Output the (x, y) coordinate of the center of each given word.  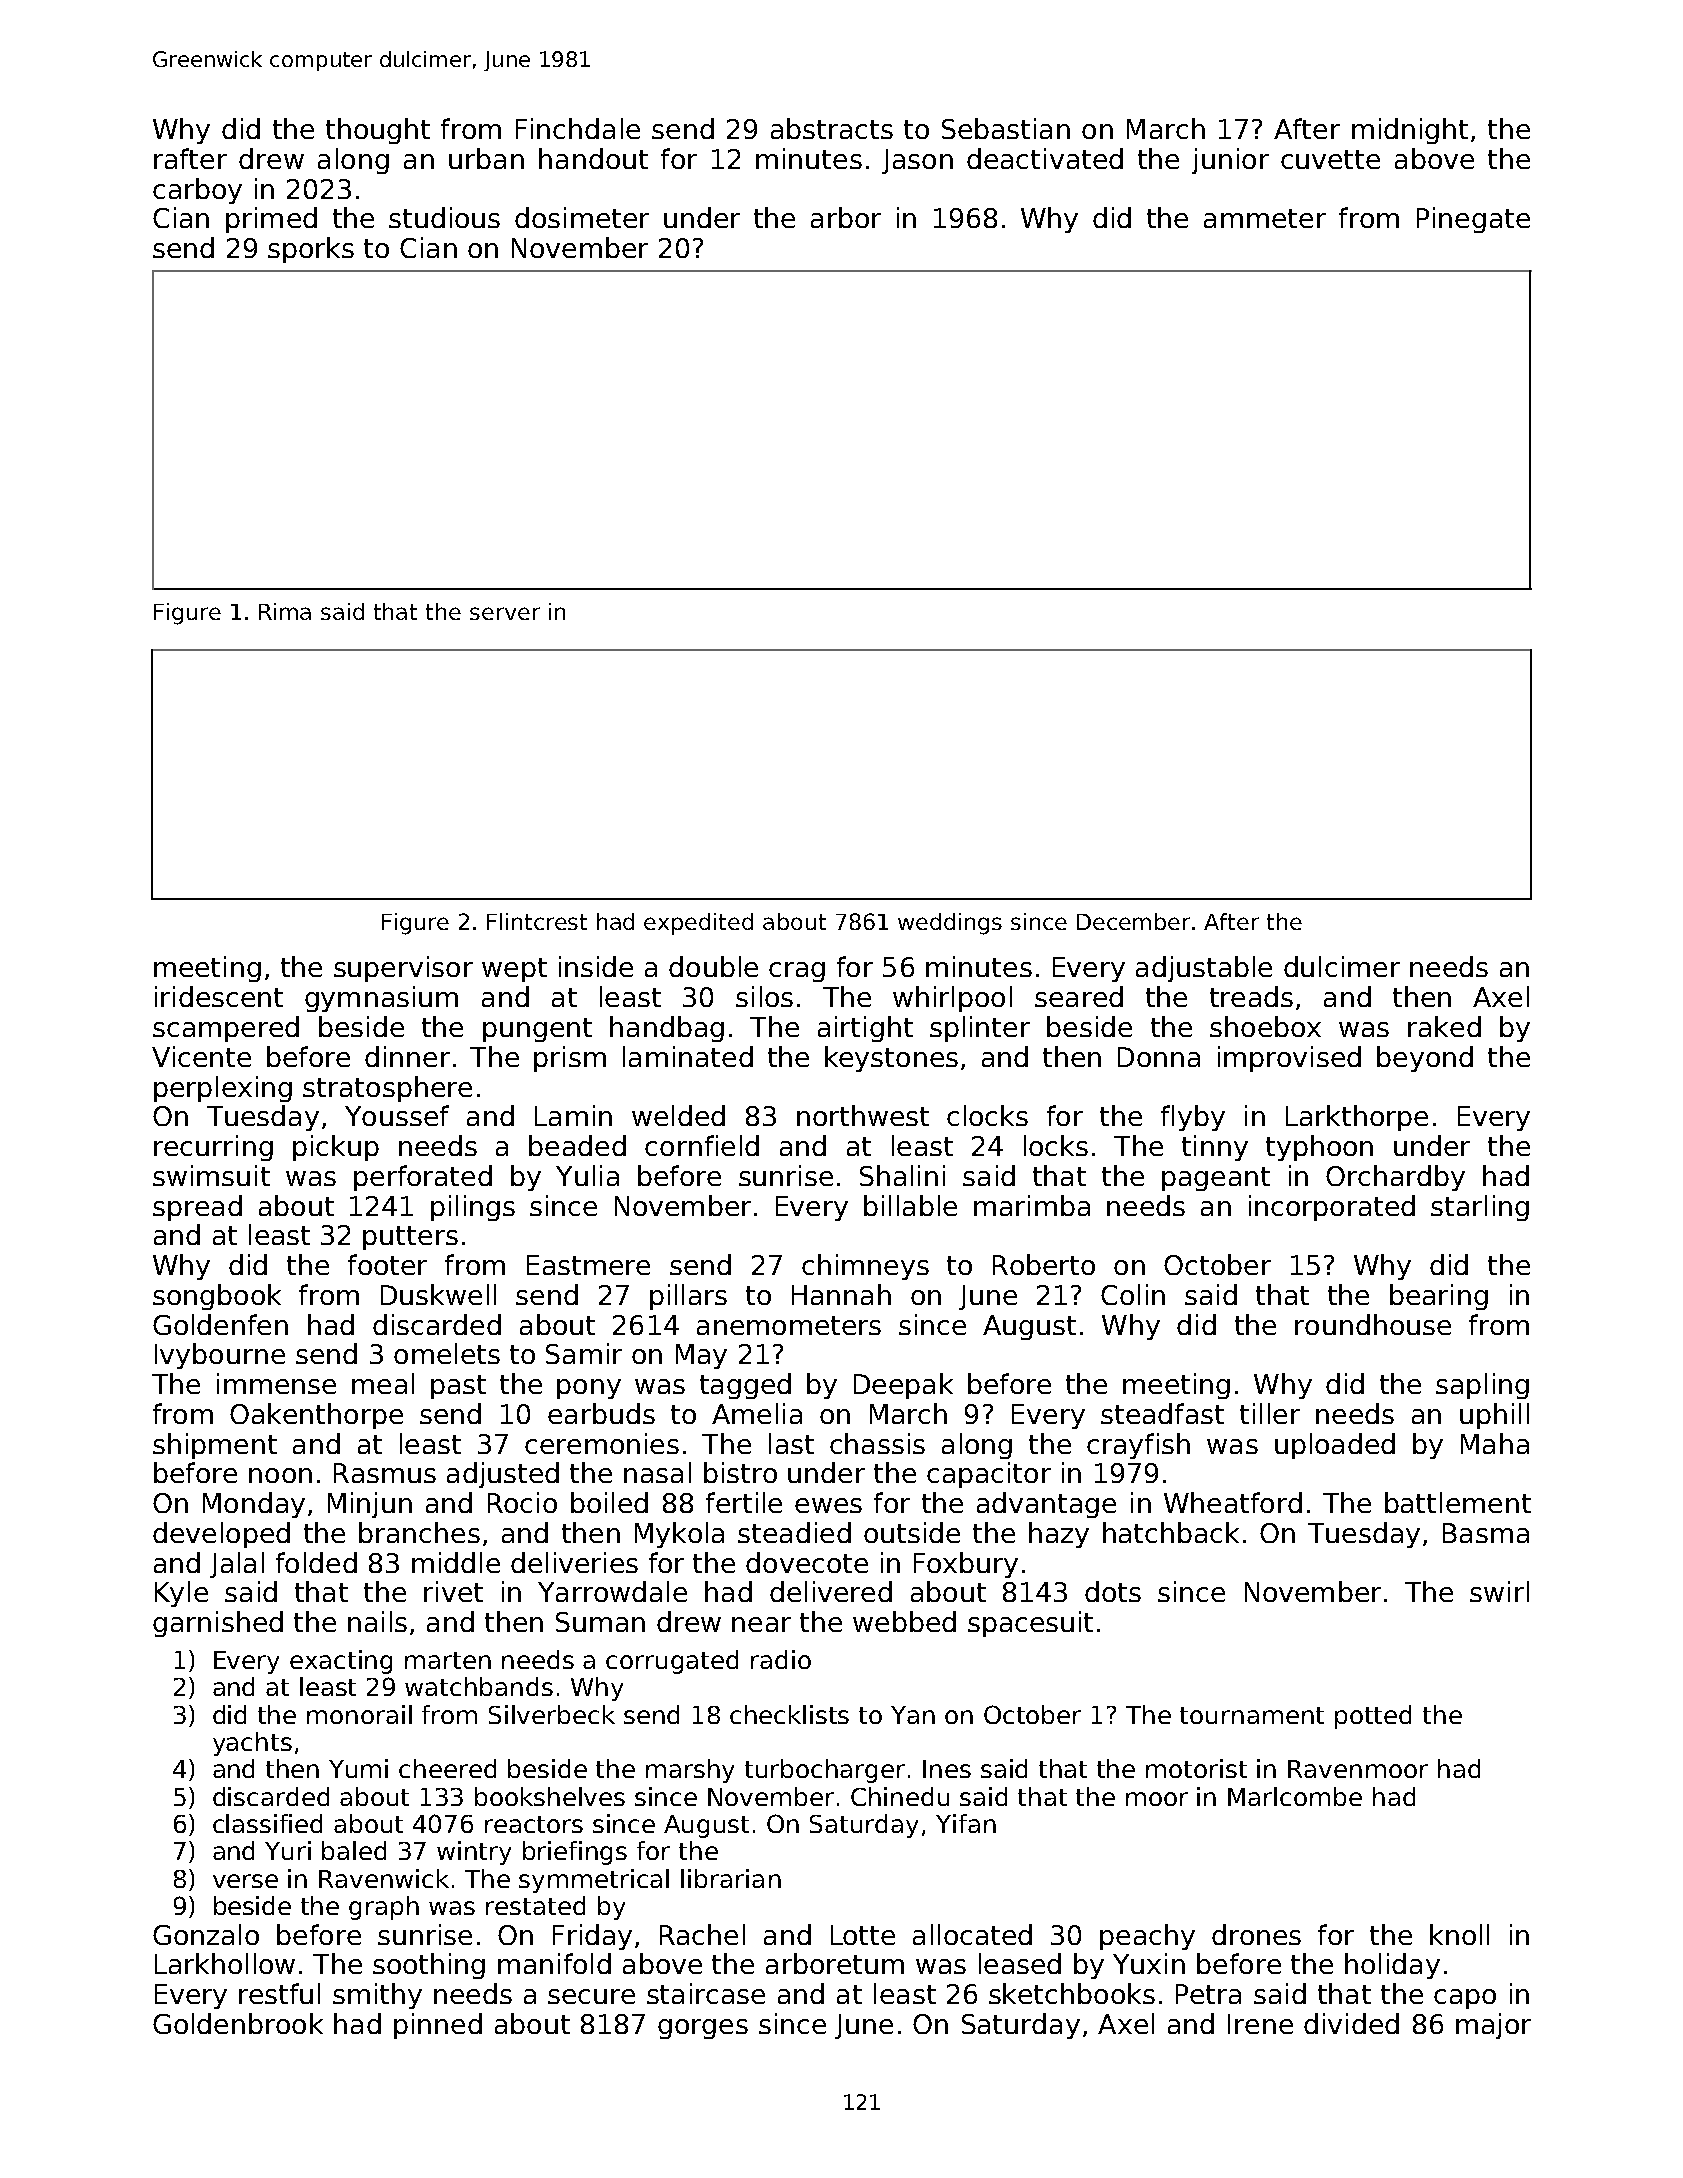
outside (912, 1532)
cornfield (702, 1145)
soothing (429, 1966)
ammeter (1265, 218)
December (1133, 921)
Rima (285, 611)
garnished (218, 1624)
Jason (917, 161)
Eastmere (588, 1265)
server (505, 613)
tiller (1270, 1413)
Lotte (863, 1935)
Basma (1486, 1533)
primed (271, 220)
